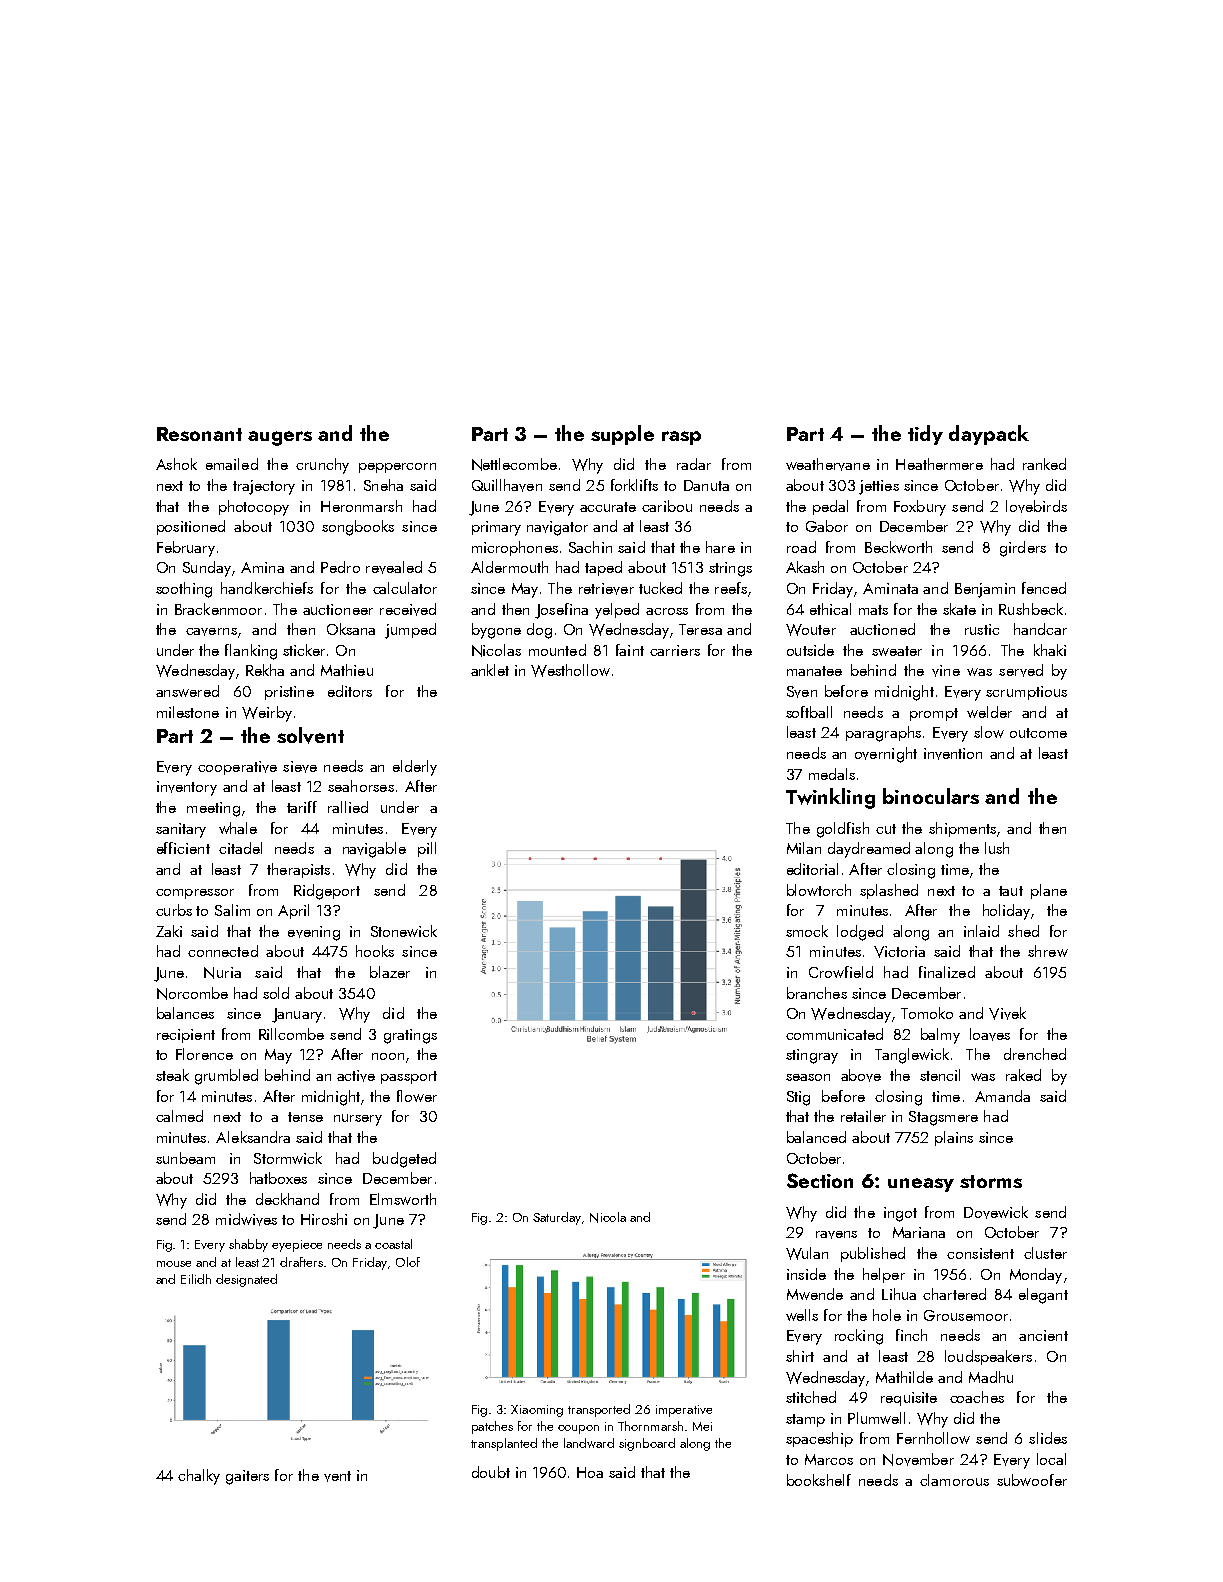  I want to click on whale, so click(238, 828).
